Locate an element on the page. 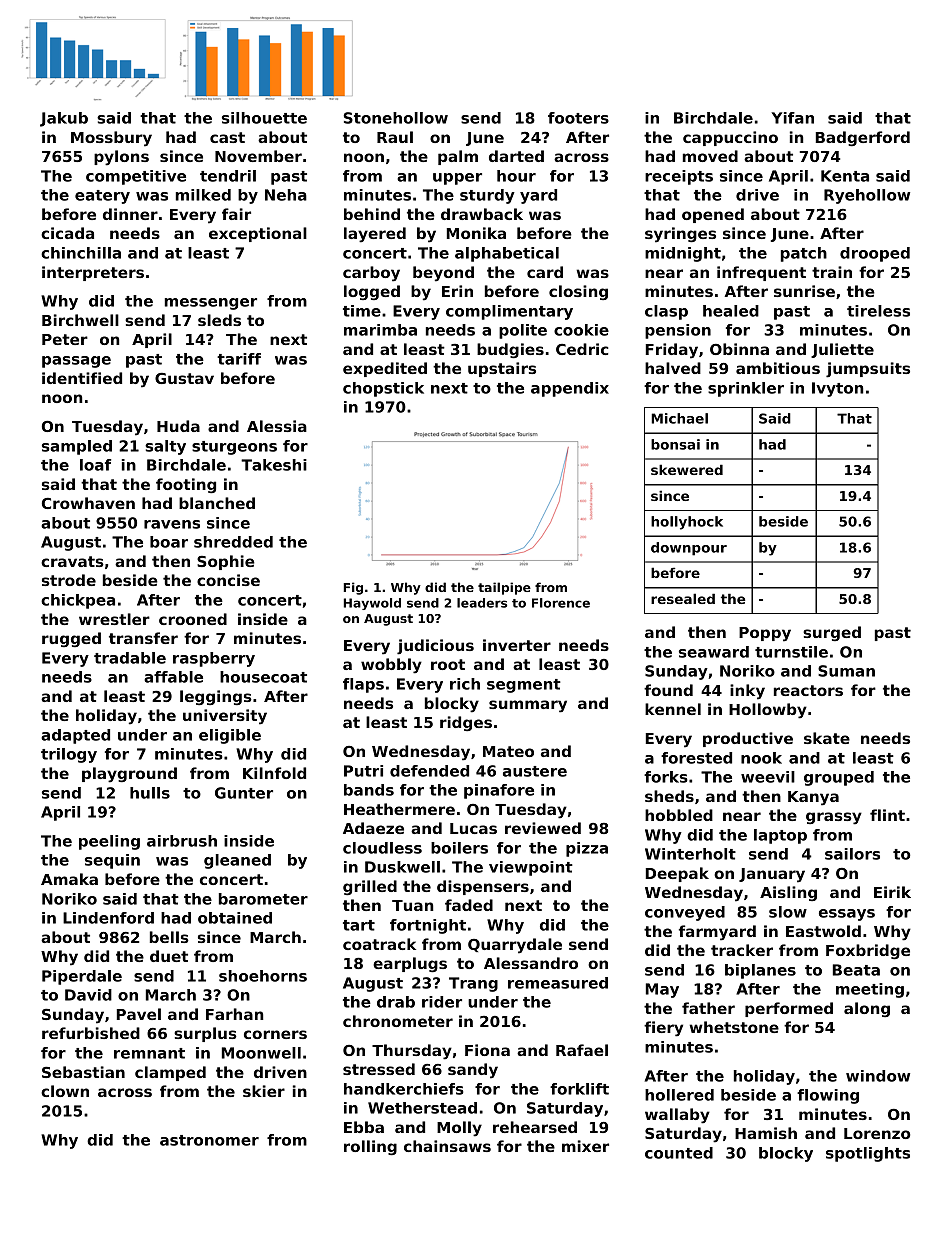 The width and height of the image is (952, 1233). laptop is located at coordinates (780, 836).
